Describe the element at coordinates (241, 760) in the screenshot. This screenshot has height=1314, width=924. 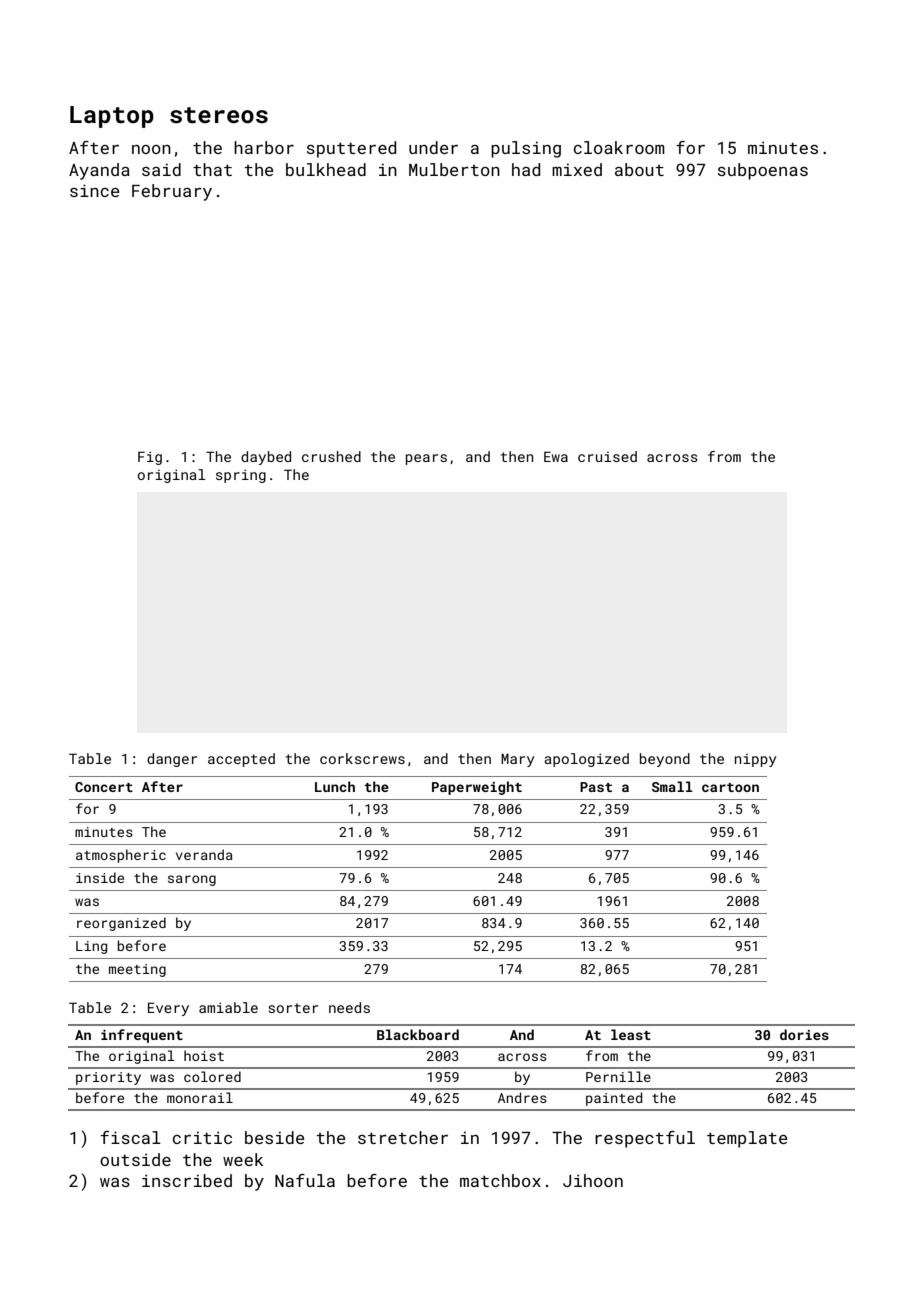
I see `accepted` at that location.
